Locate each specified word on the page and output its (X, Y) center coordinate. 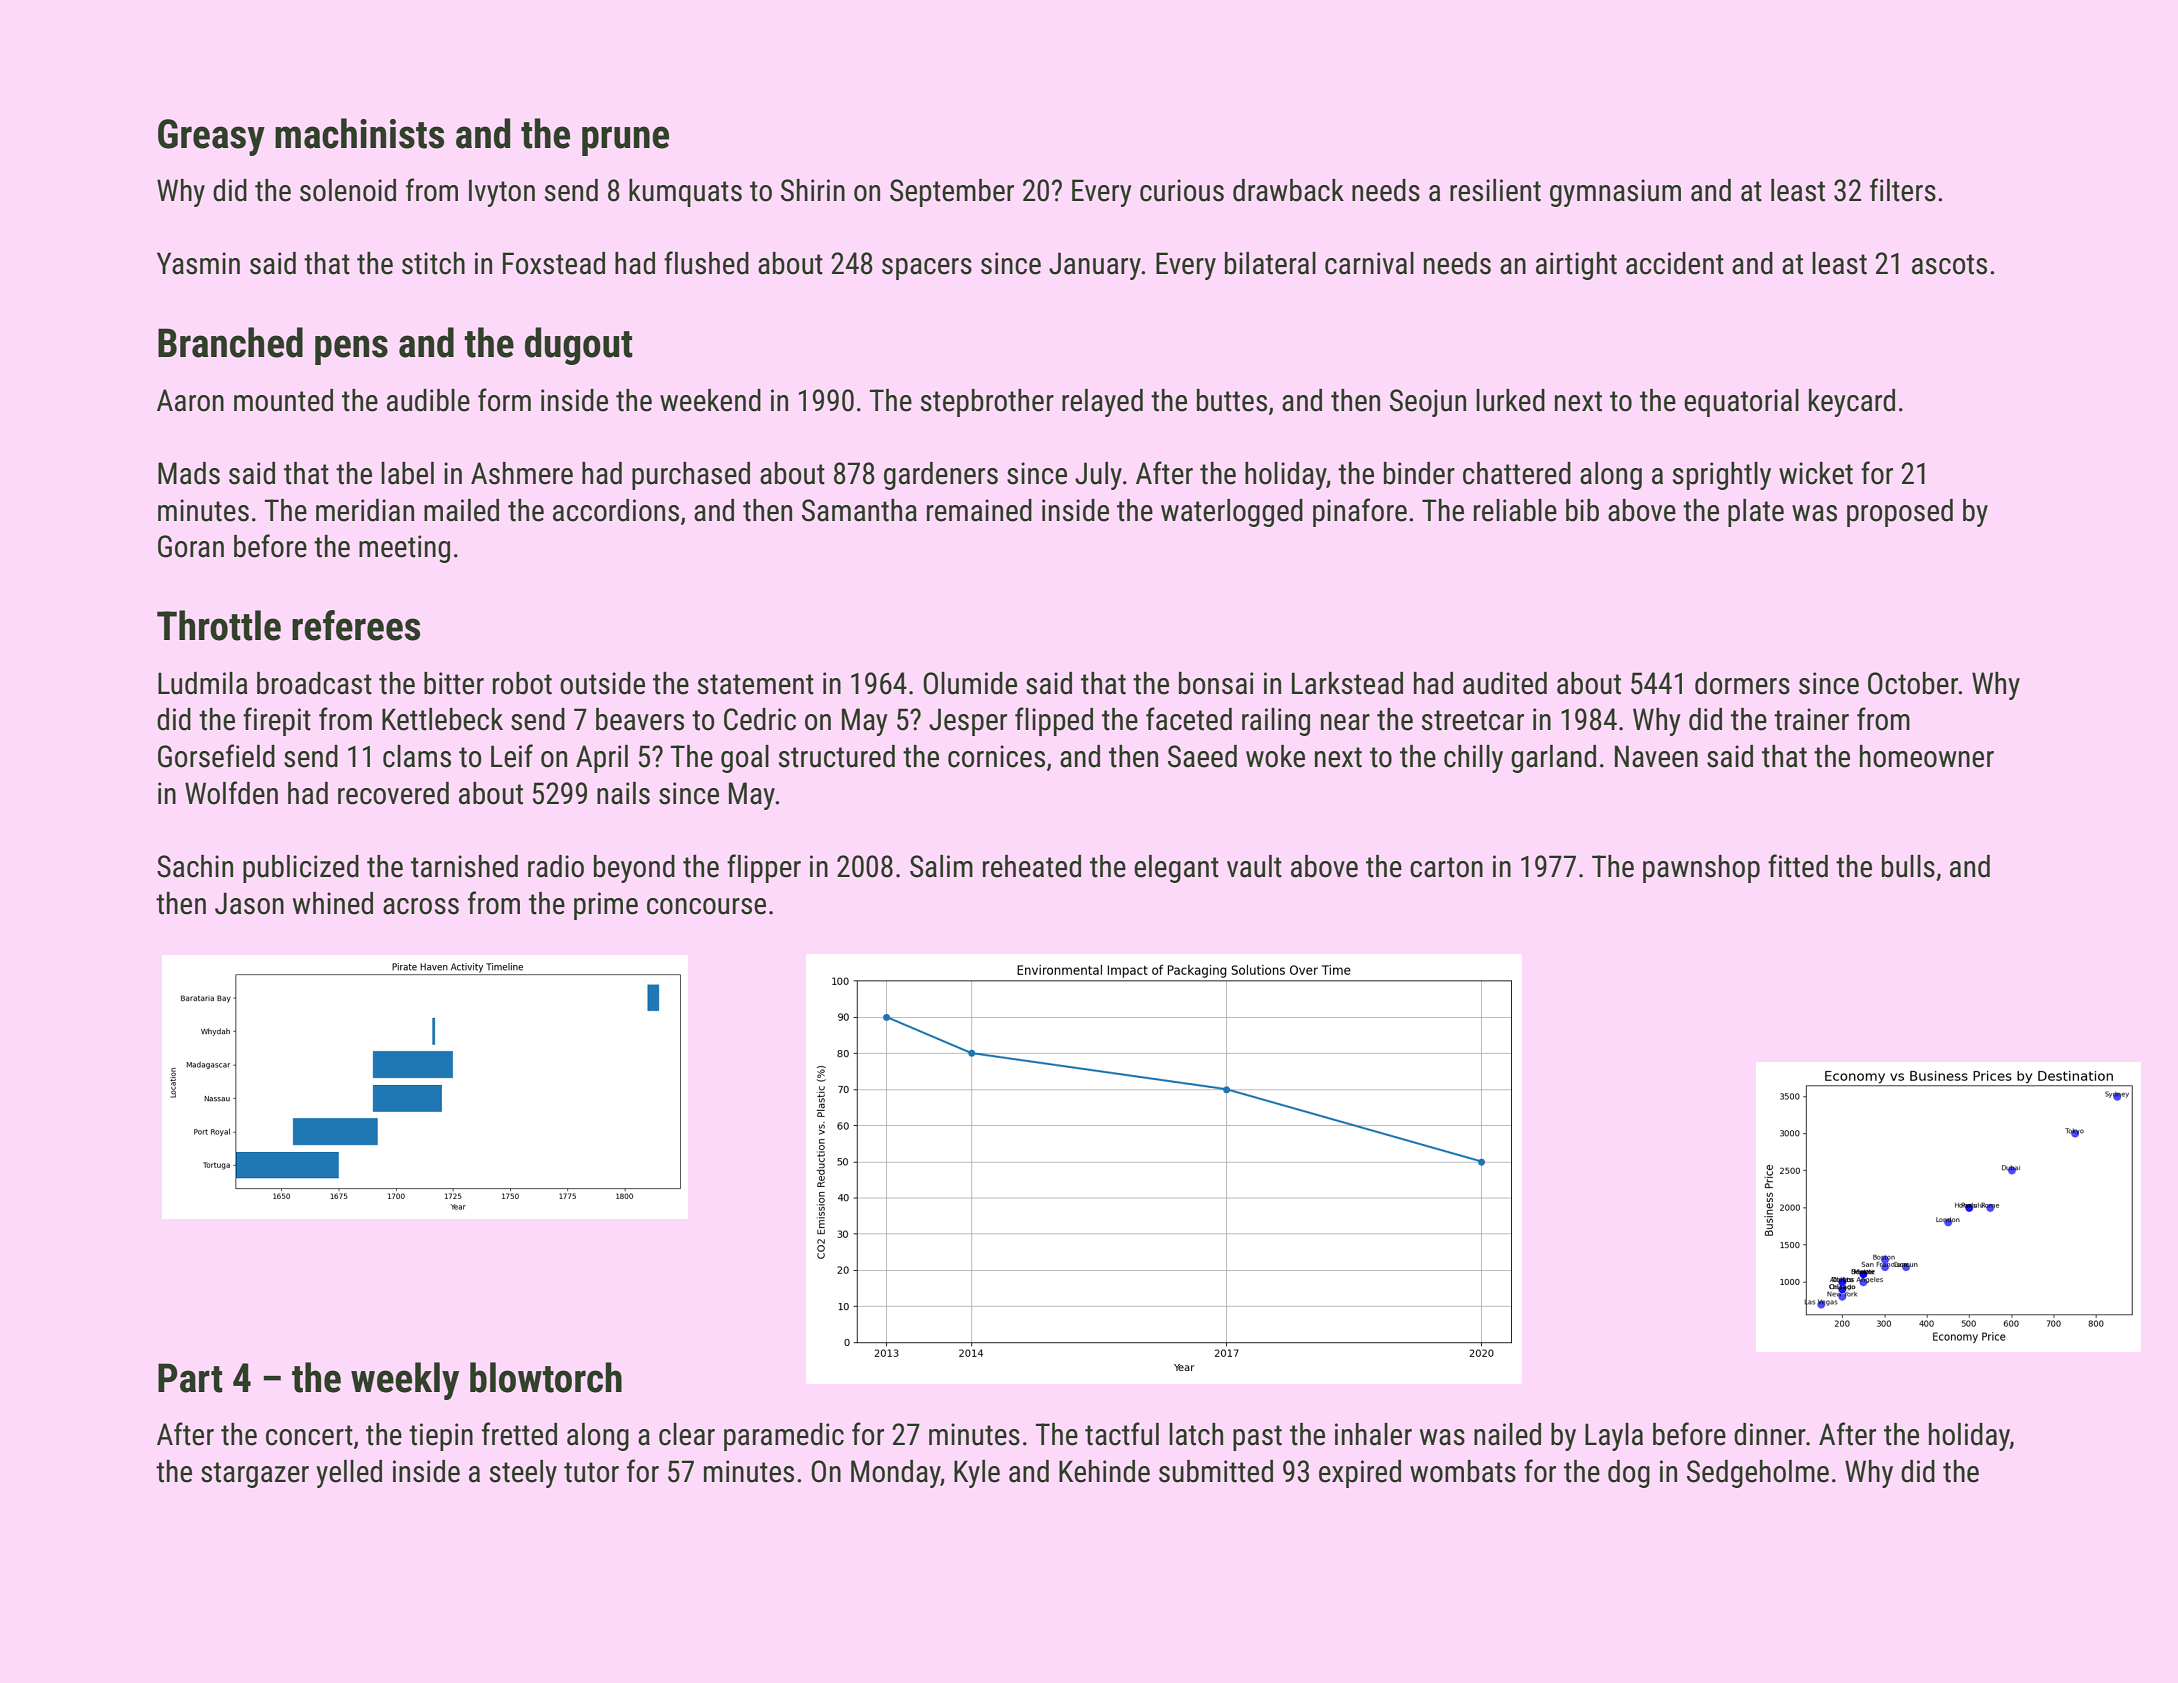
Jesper (968, 722)
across (421, 906)
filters (1903, 190)
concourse (706, 906)
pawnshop (1701, 869)
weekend (710, 400)
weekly (405, 1381)
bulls (1908, 866)
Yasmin (198, 263)
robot (522, 683)
